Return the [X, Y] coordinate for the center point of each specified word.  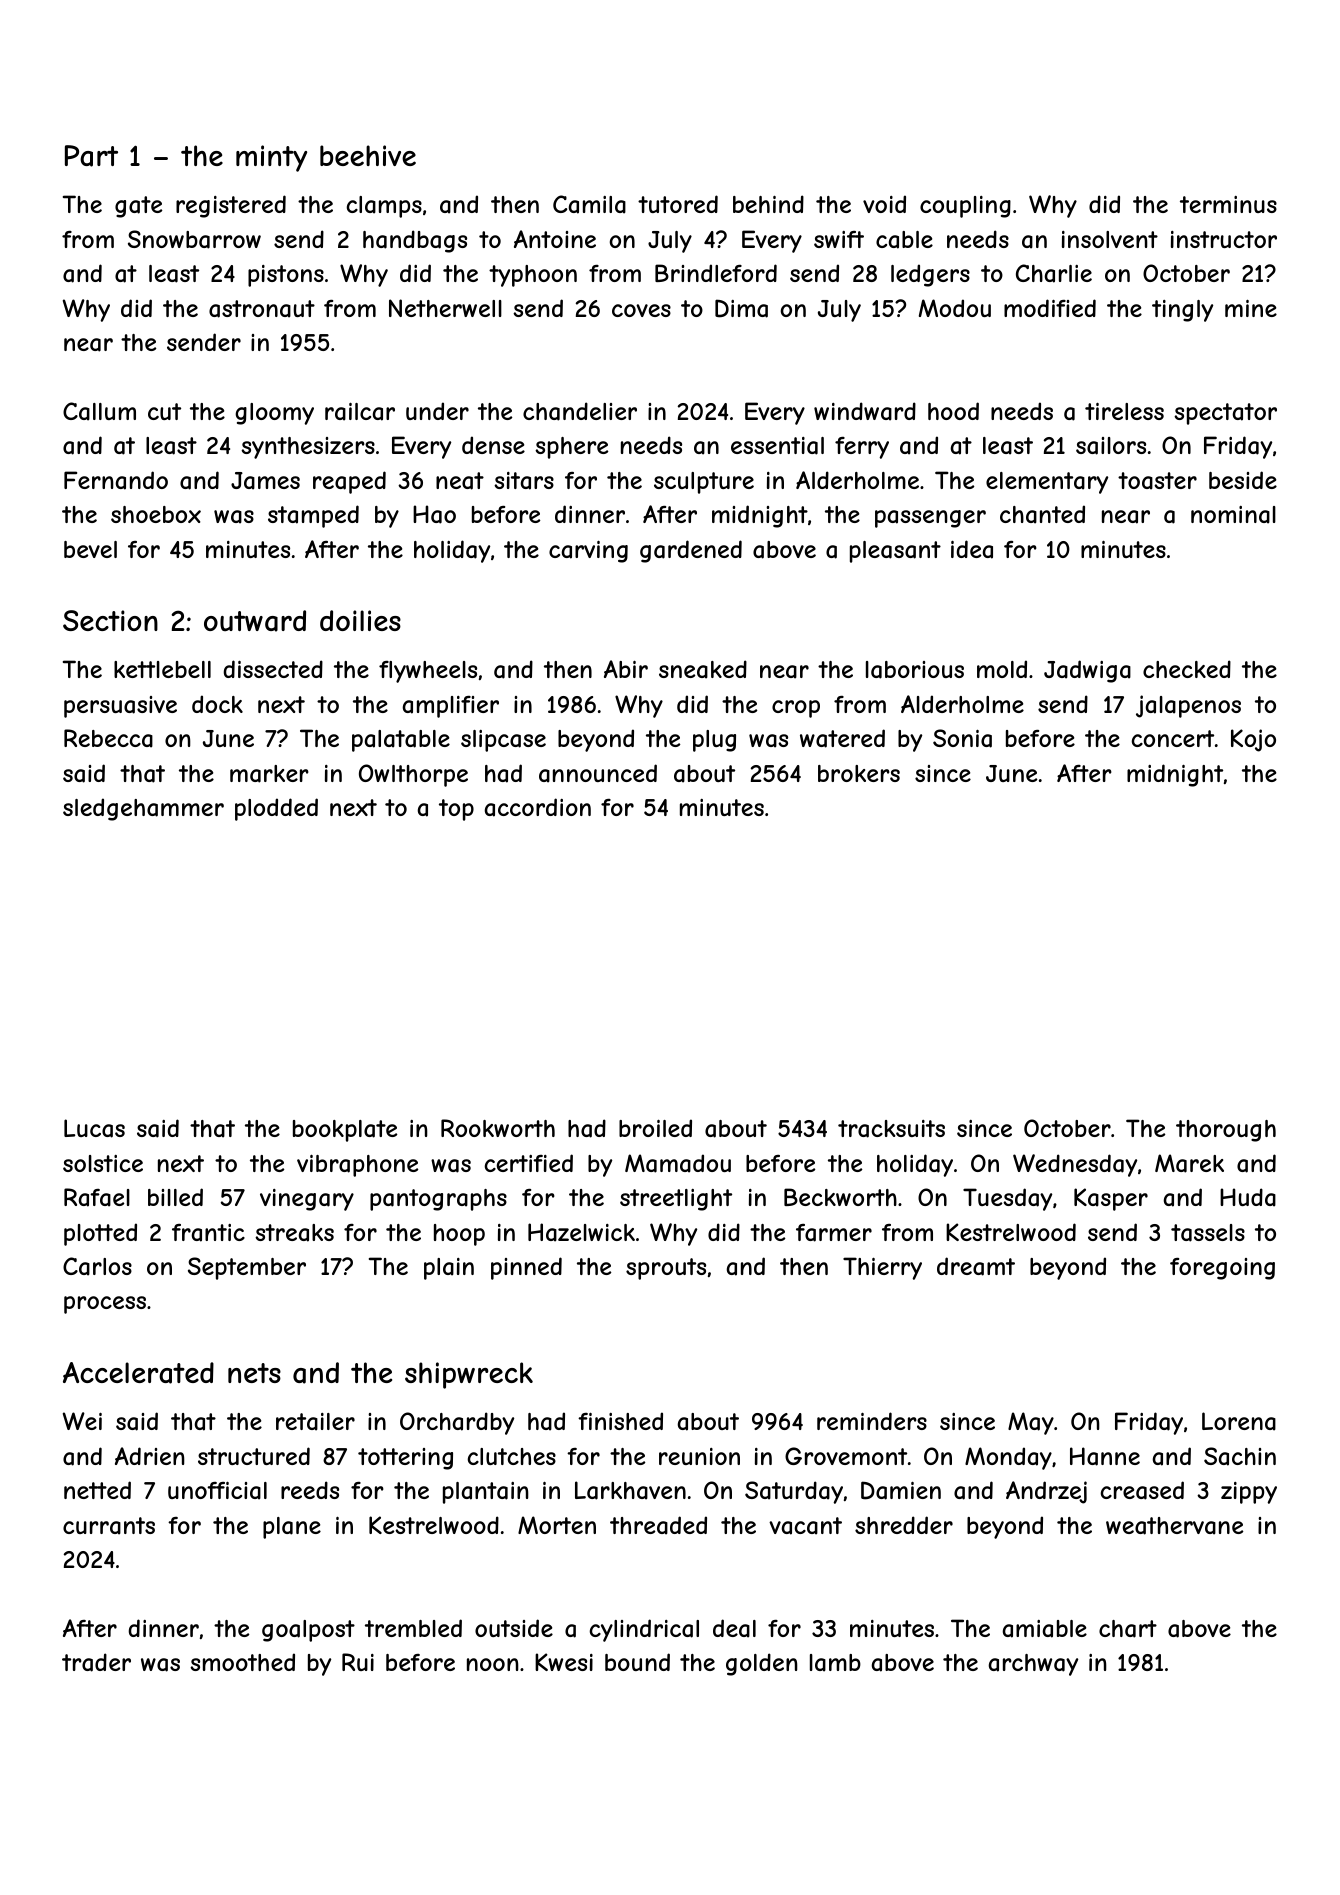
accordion [538, 807]
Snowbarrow [194, 239]
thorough [1226, 1131]
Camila [589, 204]
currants [109, 1526]
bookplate [345, 1131]
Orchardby [457, 1423]
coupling [965, 207]
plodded [276, 809]
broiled [655, 1128]
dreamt [976, 1266]
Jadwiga [1087, 671]
